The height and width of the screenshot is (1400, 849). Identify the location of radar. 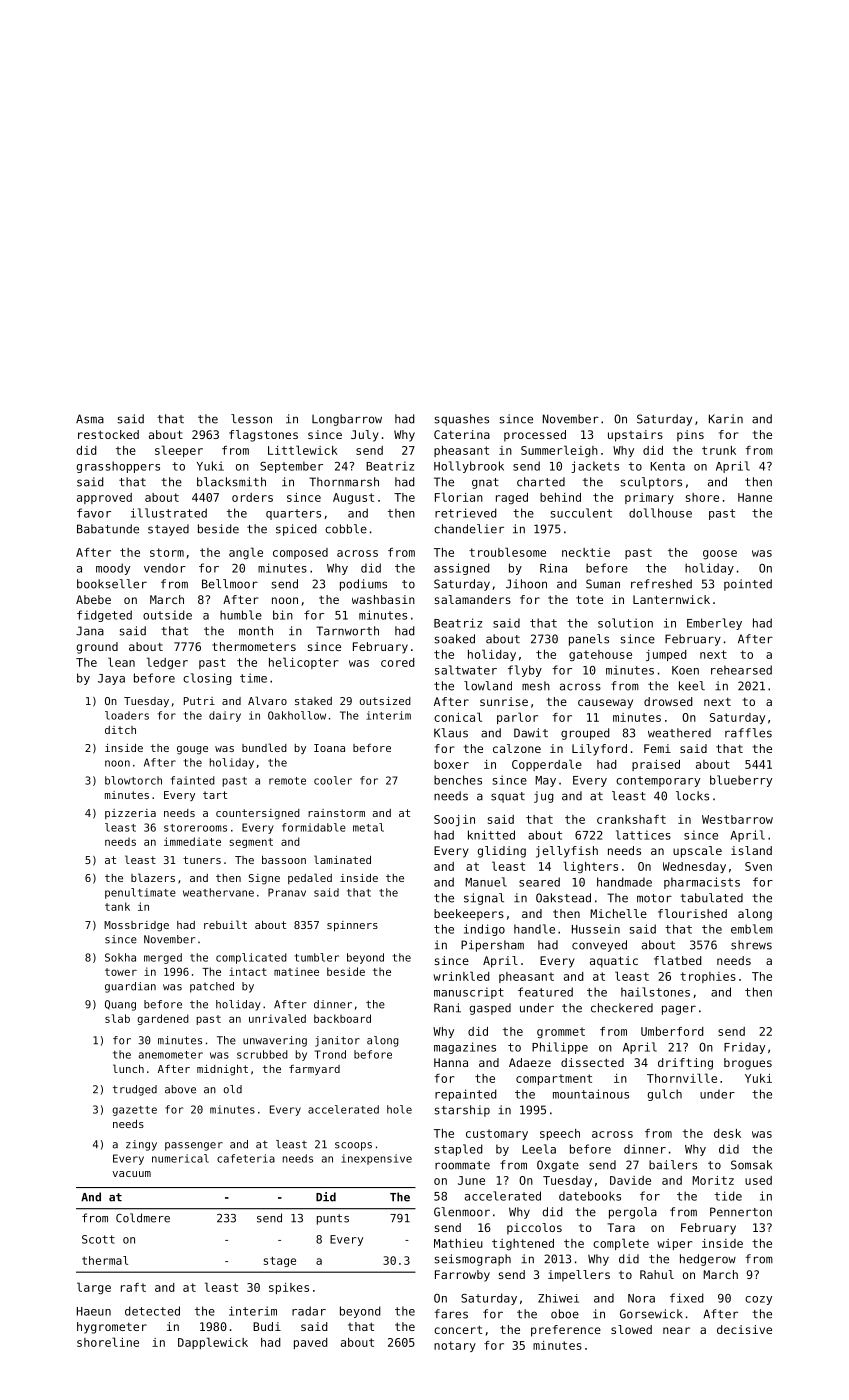
(309, 1311).
